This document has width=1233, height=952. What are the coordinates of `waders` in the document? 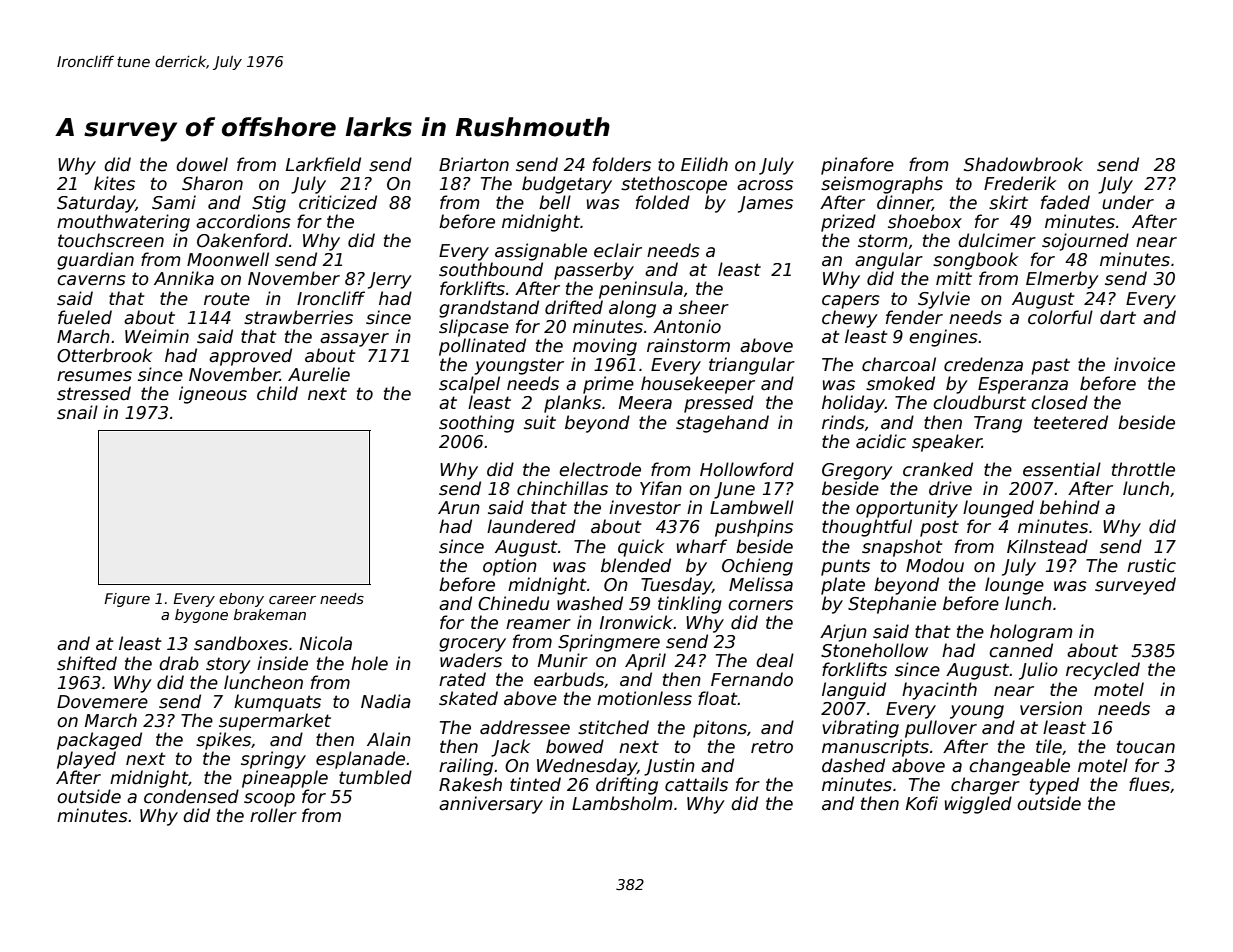 It's located at (471, 660).
